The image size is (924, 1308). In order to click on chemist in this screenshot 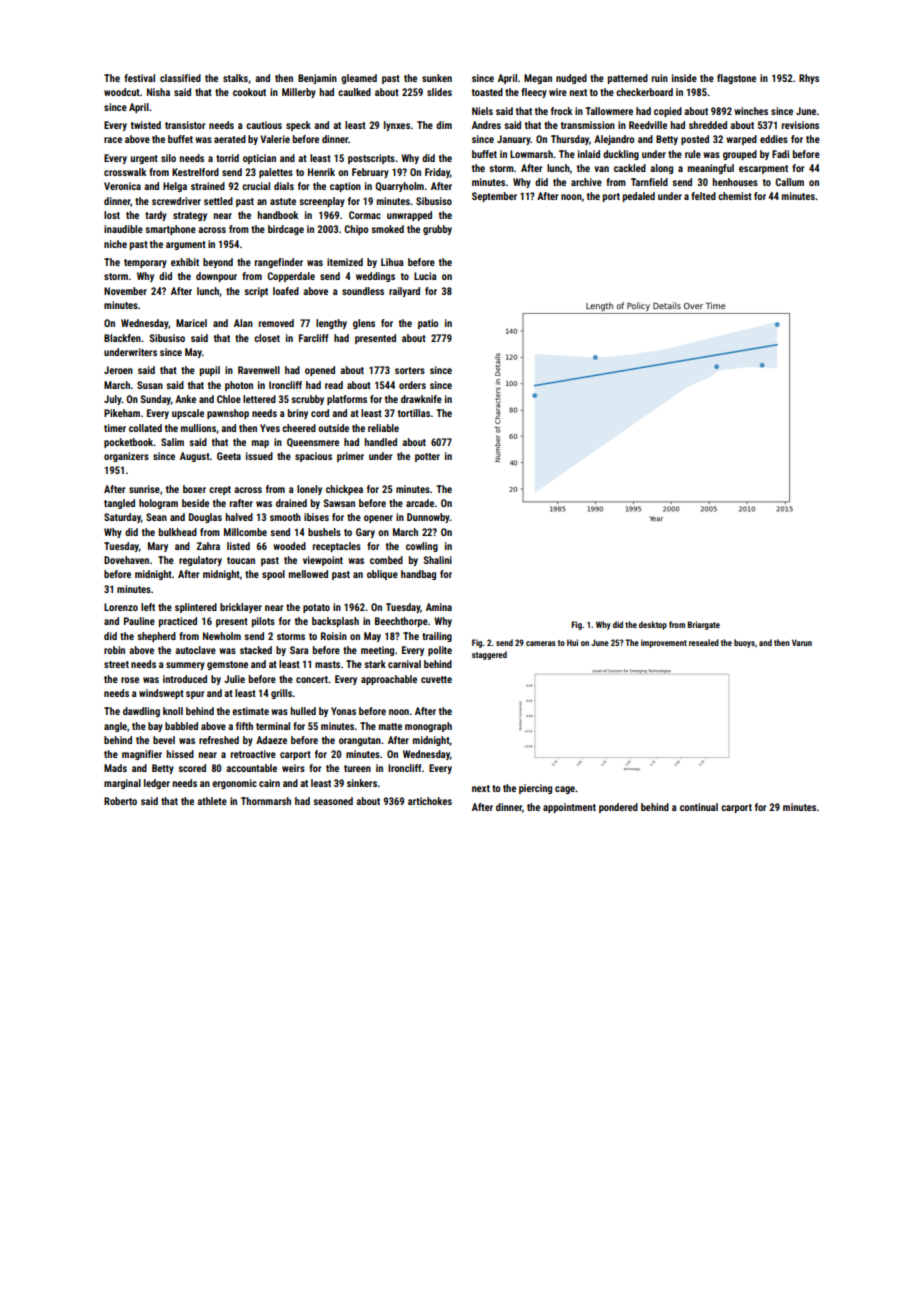, I will do `click(735, 196)`.
